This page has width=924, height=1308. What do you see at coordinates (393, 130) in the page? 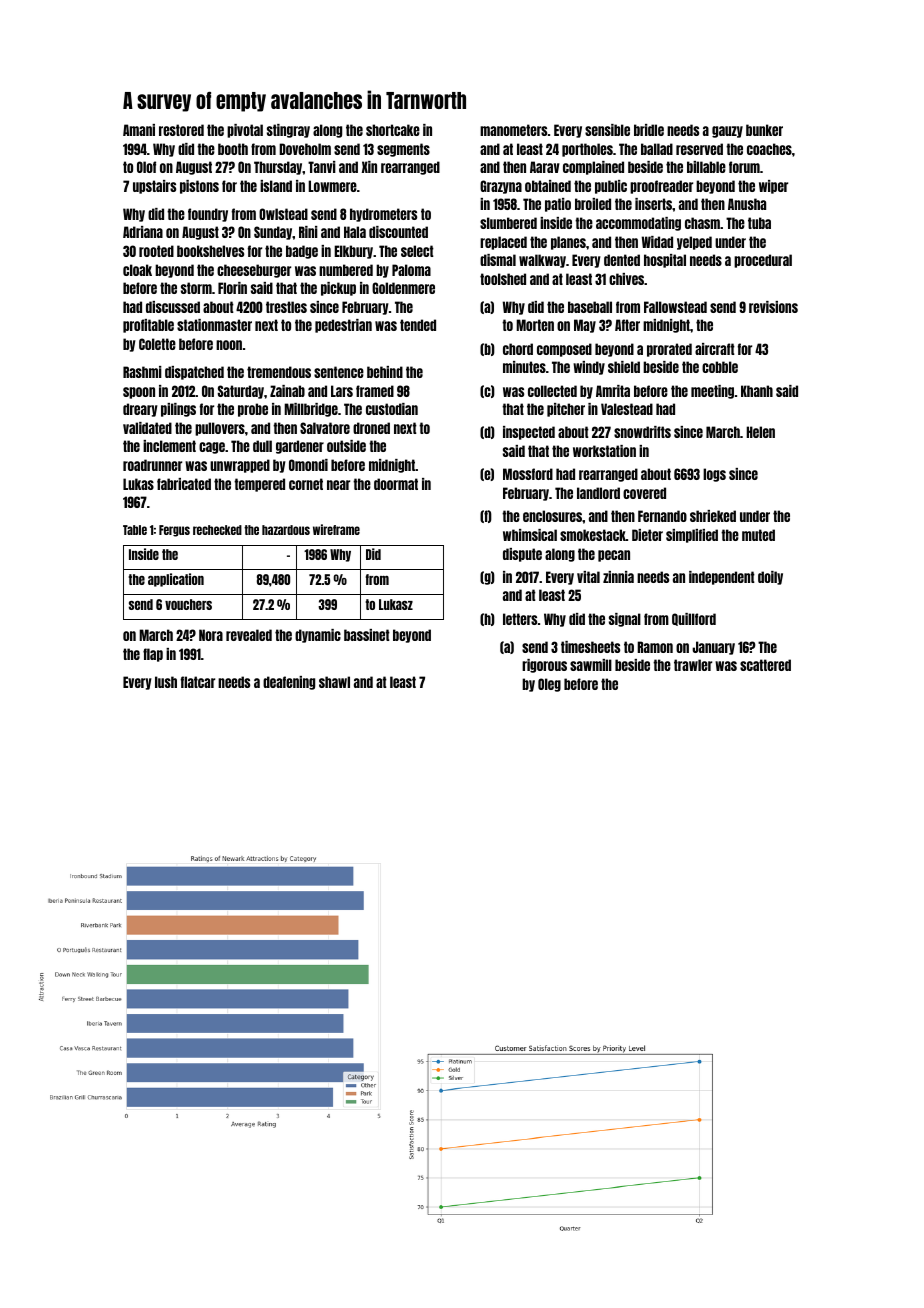
I see `shortcake` at bounding box center [393, 130].
